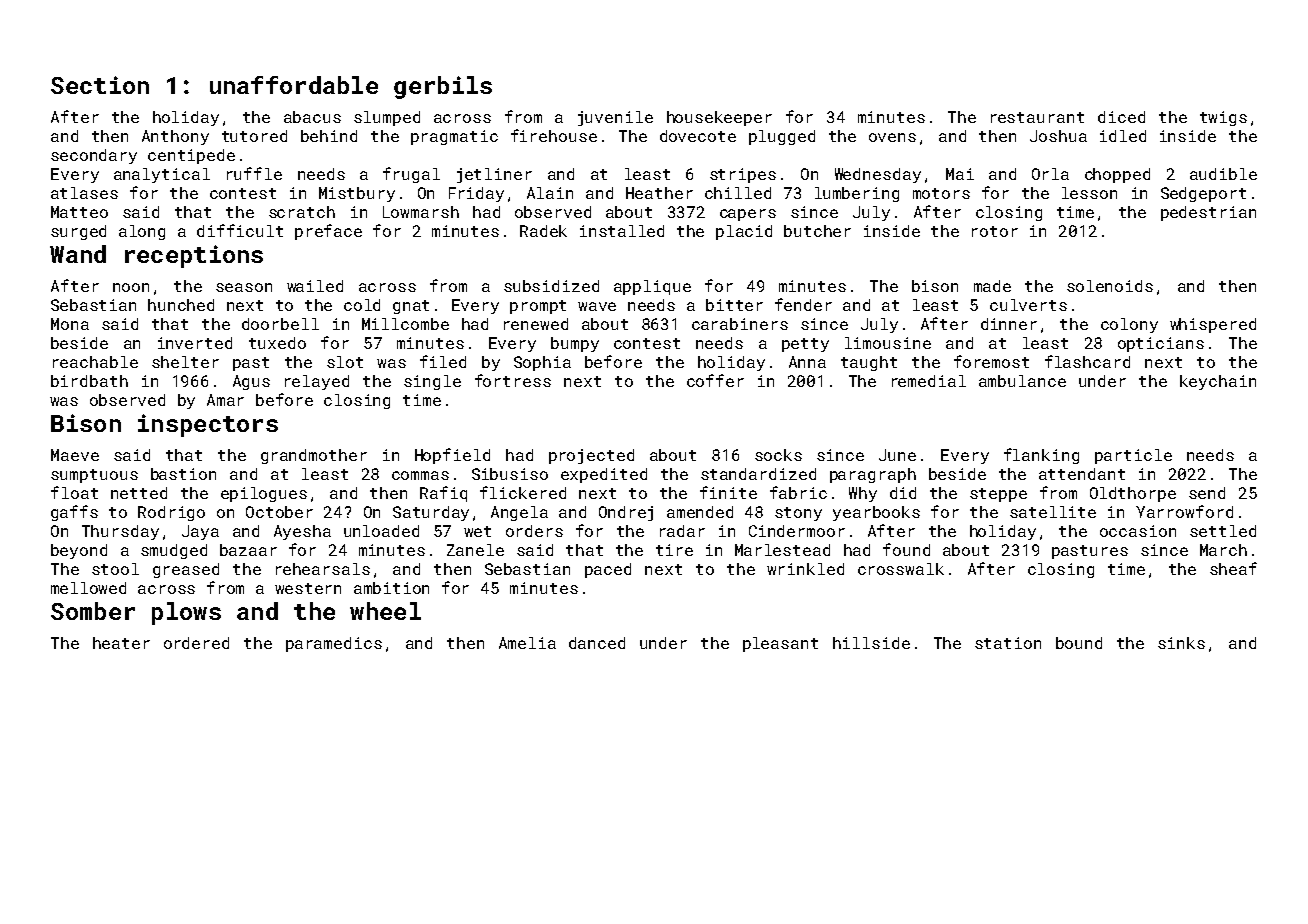 This document has height=924, width=1308. What do you see at coordinates (443, 87) in the document?
I see `gerbils` at bounding box center [443, 87].
